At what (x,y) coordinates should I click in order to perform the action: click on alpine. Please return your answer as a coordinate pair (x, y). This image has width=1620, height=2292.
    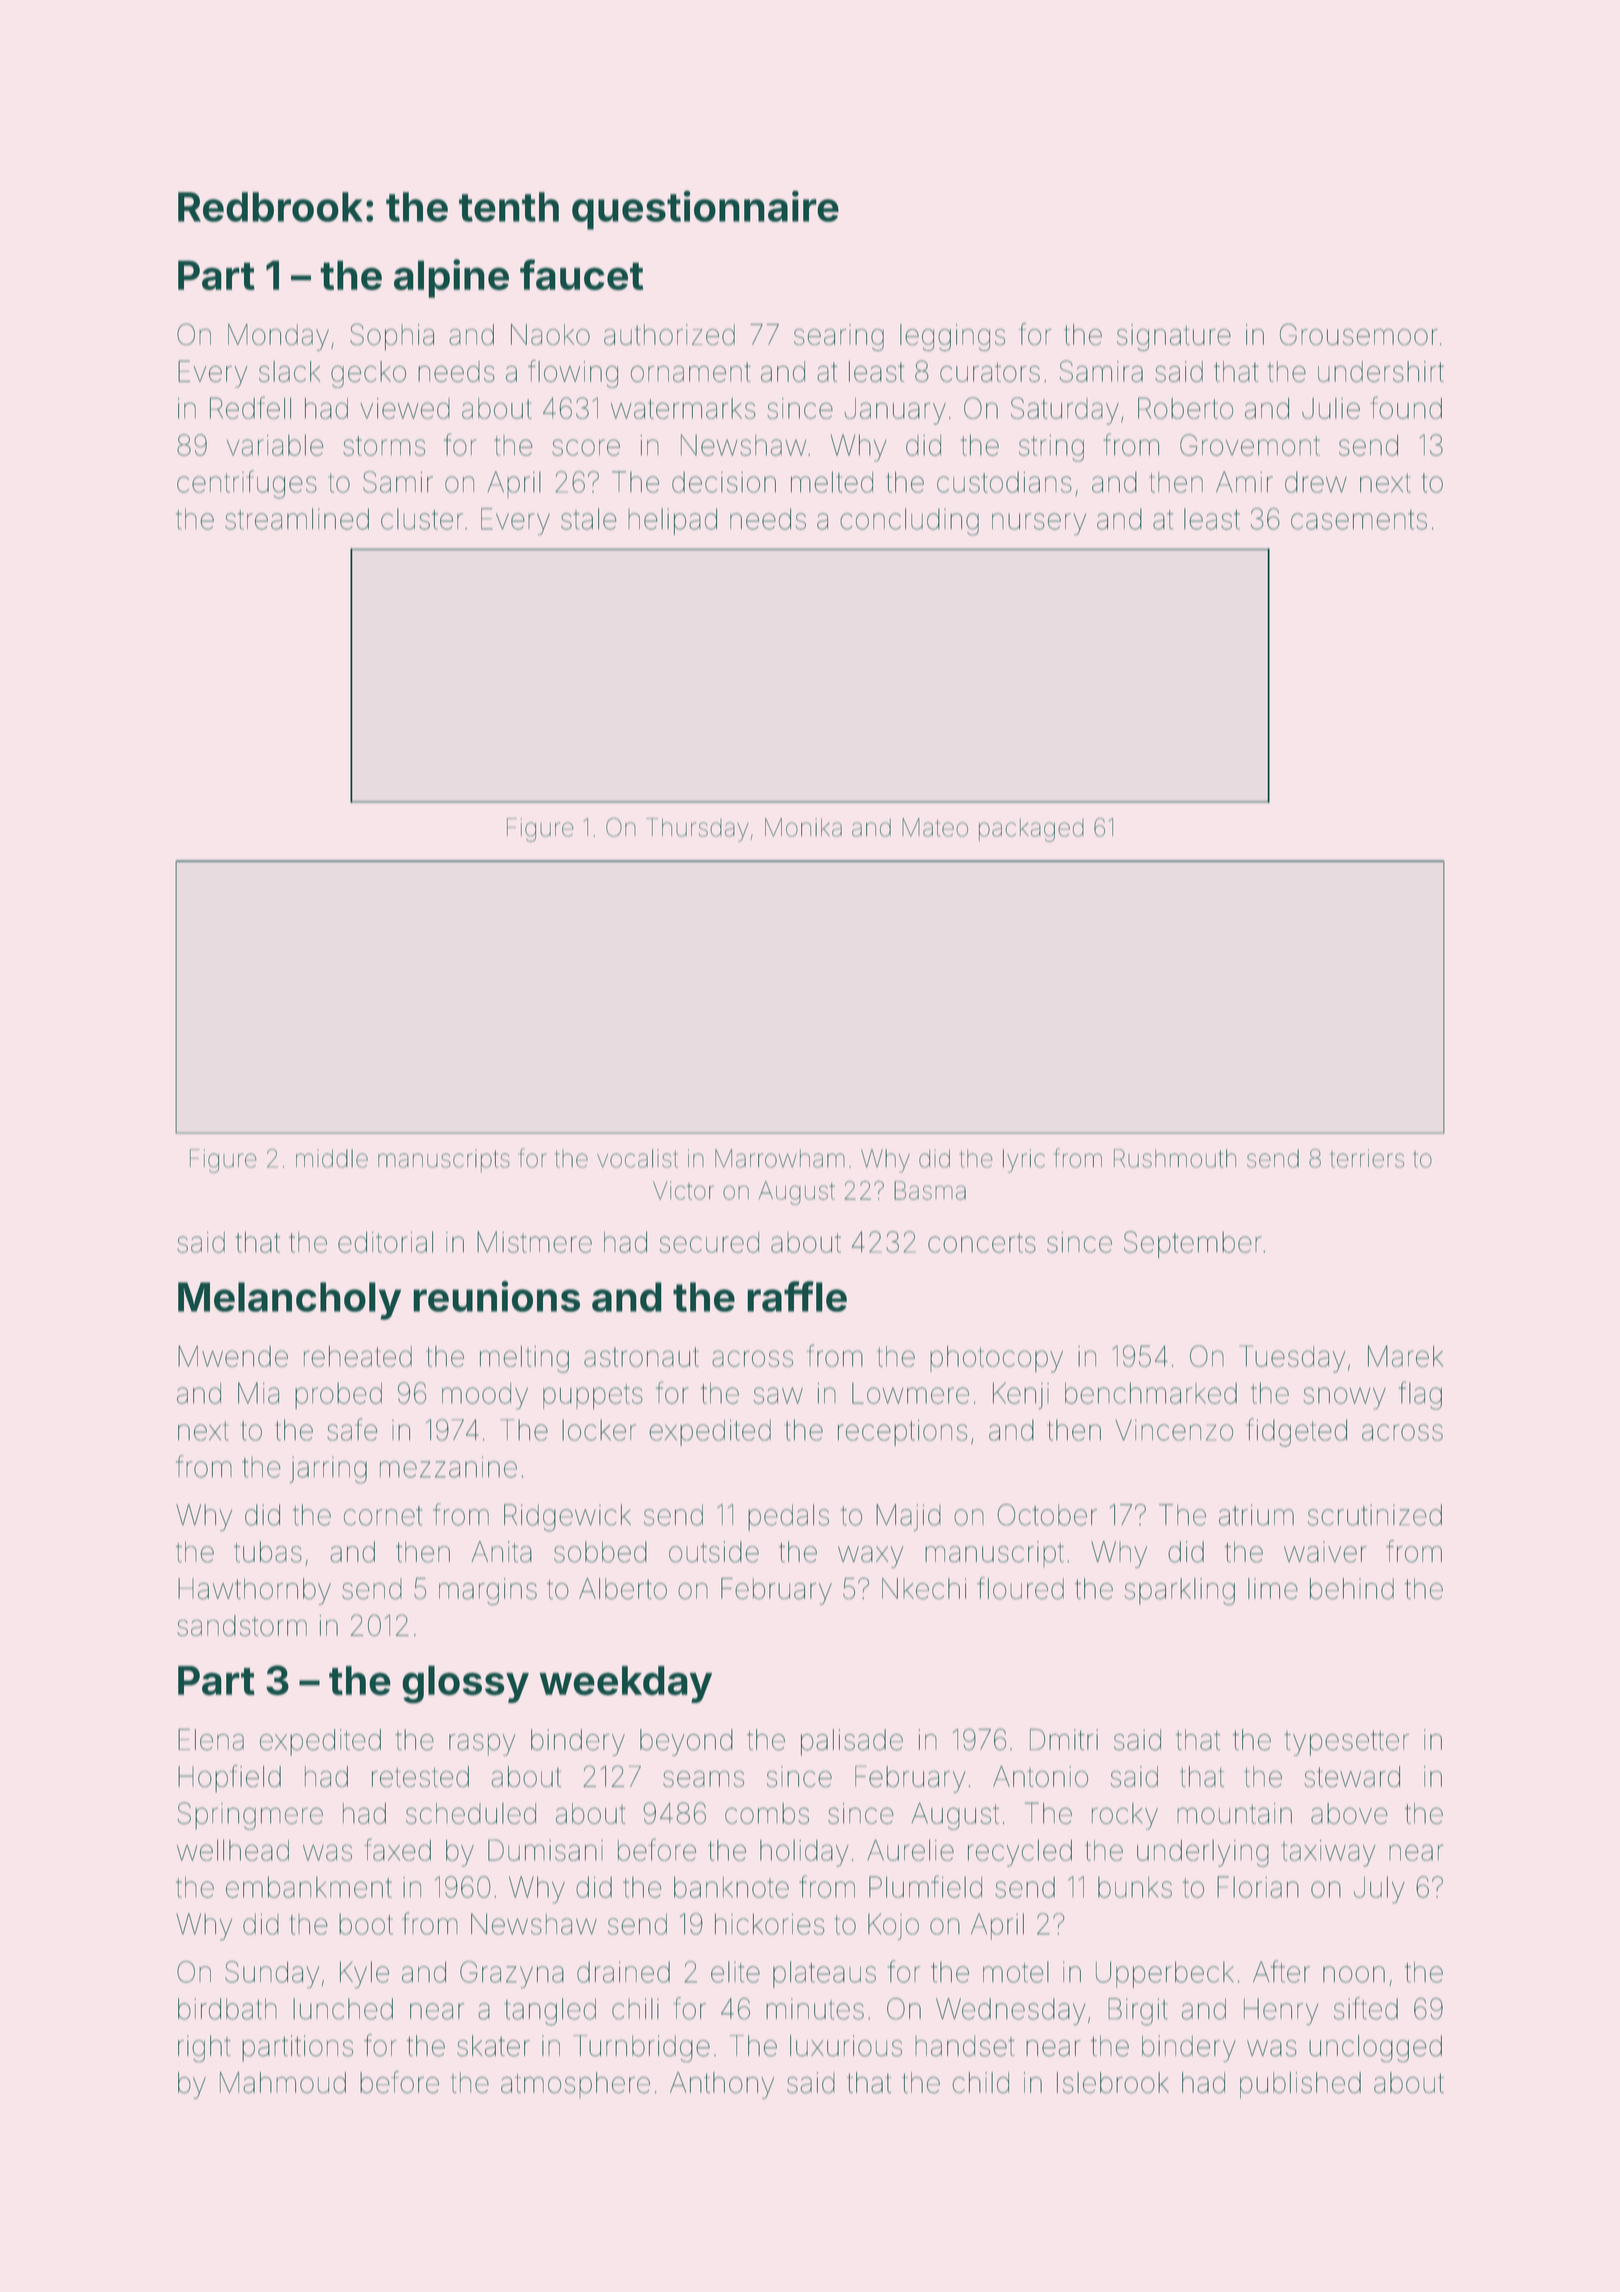
    Looking at the image, I should click on (451, 278).
